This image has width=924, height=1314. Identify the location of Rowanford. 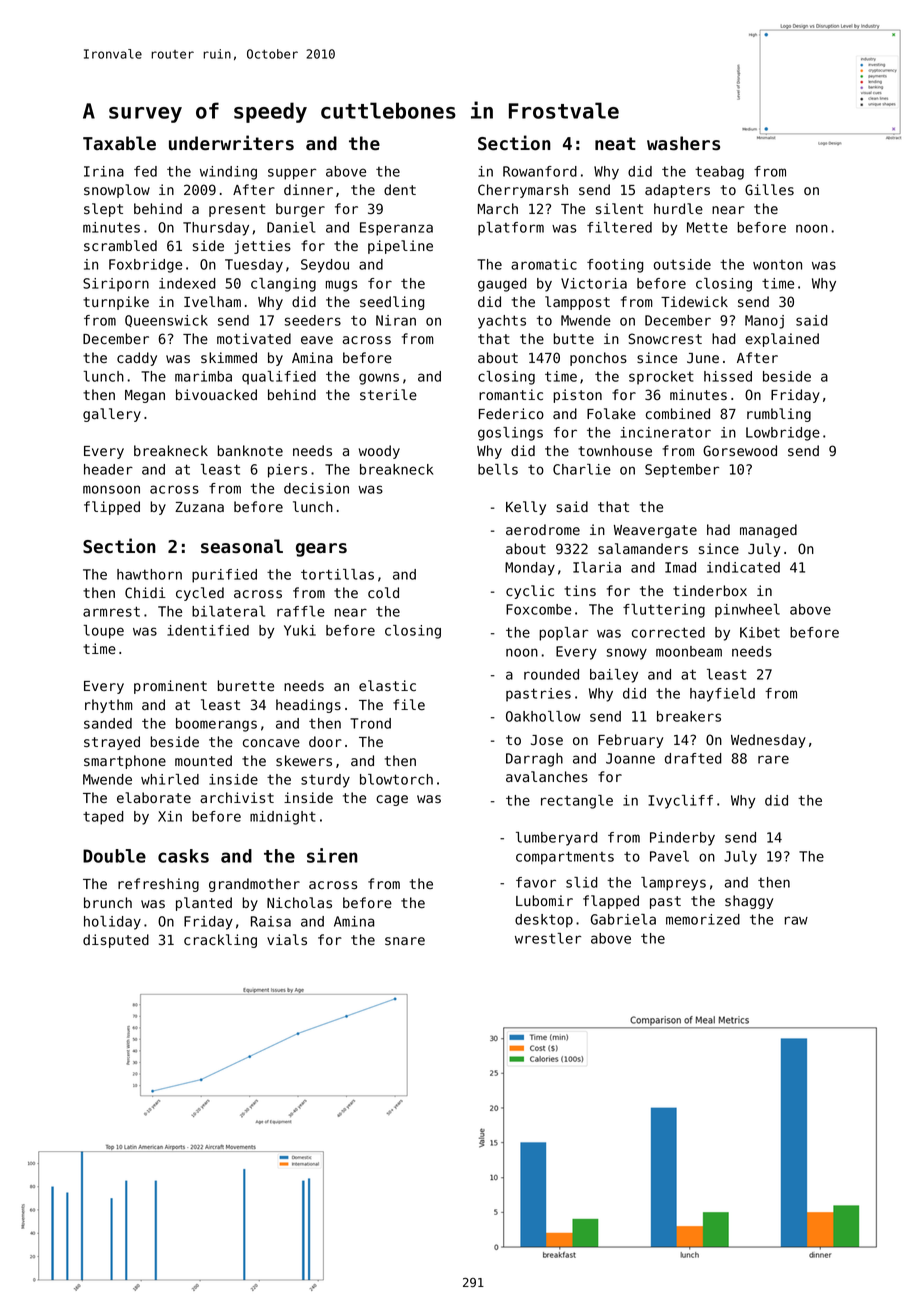
(540, 171).
